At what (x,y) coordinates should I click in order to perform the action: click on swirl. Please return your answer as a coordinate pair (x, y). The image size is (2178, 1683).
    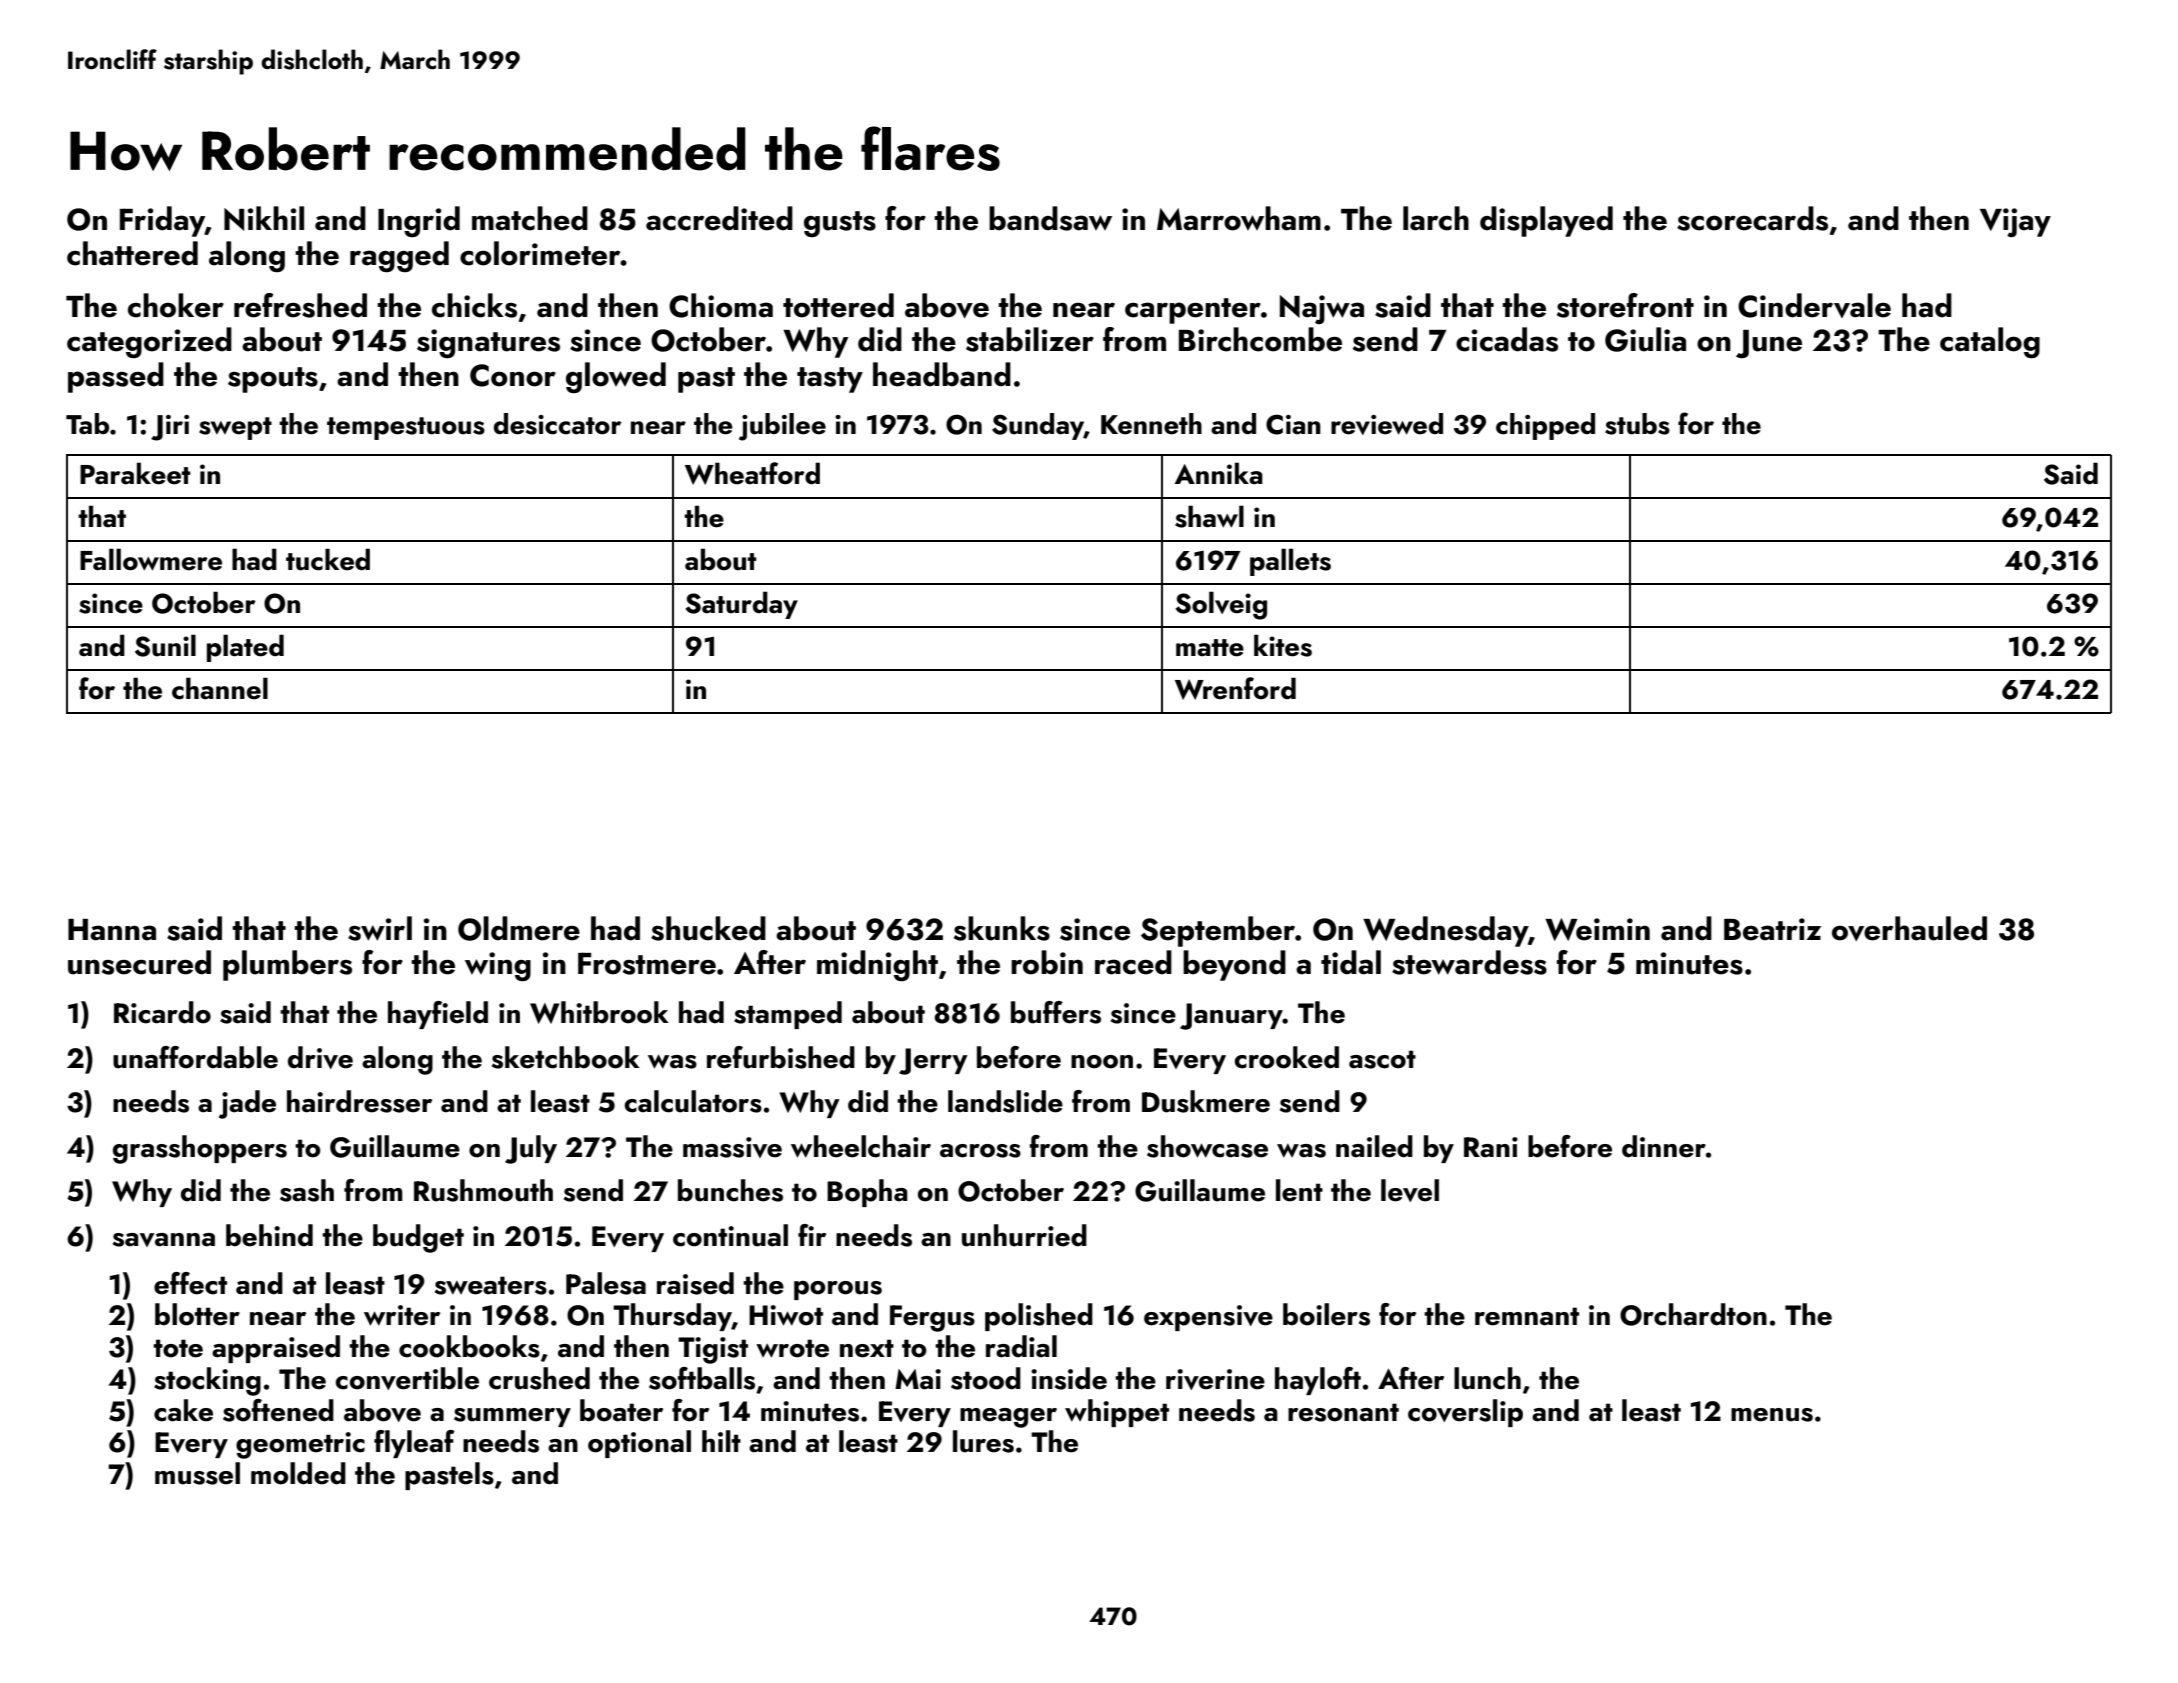
    Looking at the image, I should click on (380, 928).
